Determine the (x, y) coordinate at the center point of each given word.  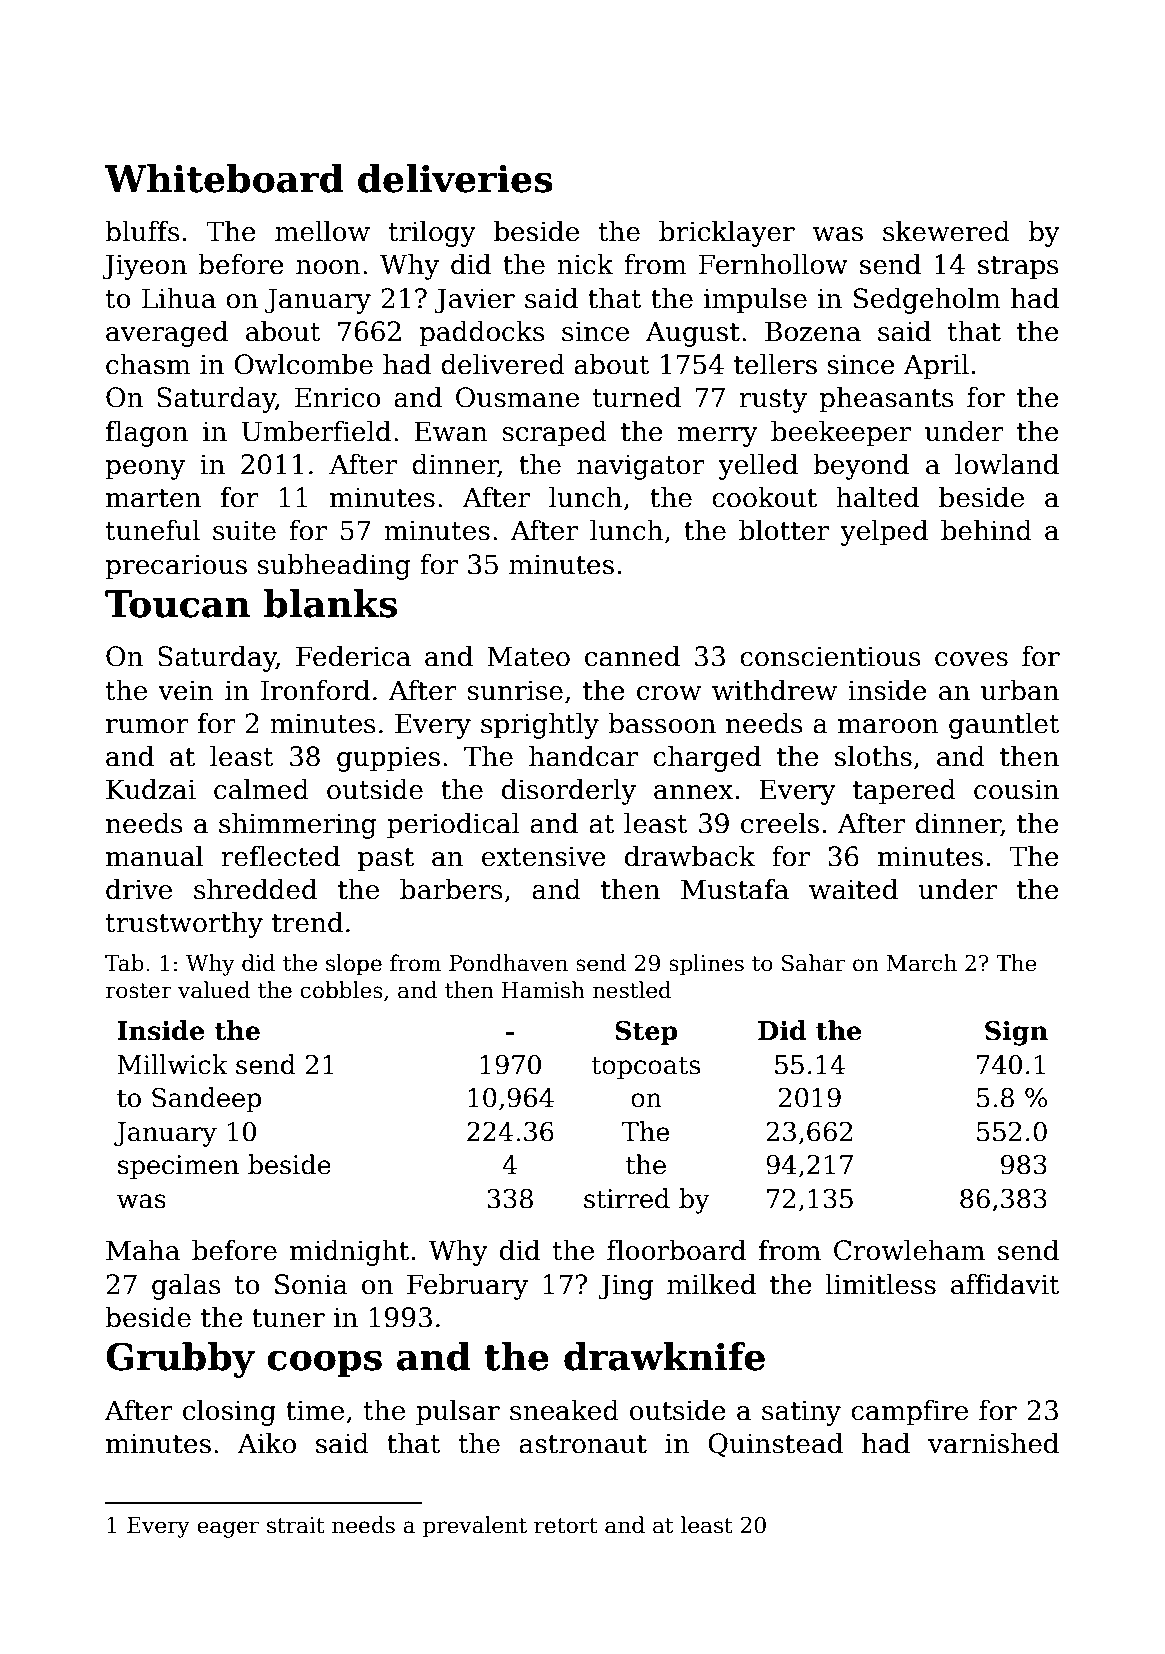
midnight (349, 1253)
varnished (993, 1443)
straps (1018, 268)
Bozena (813, 331)
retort (566, 1526)
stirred (627, 1198)
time (315, 1410)
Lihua (179, 298)
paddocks (482, 334)
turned (637, 397)
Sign (1016, 1033)
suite (244, 530)
